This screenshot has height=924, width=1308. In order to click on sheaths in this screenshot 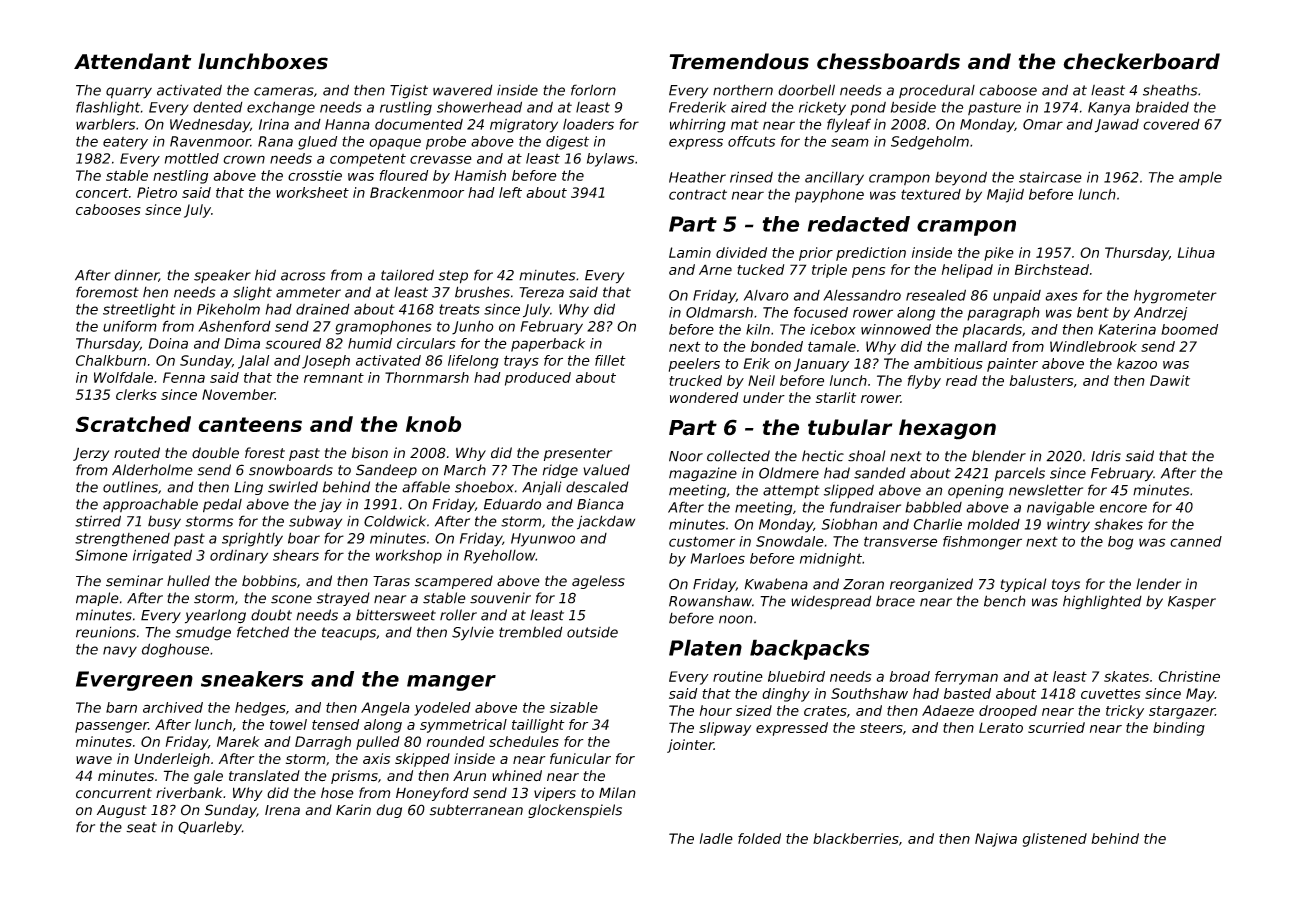, I will do `click(1170, 90)`.
